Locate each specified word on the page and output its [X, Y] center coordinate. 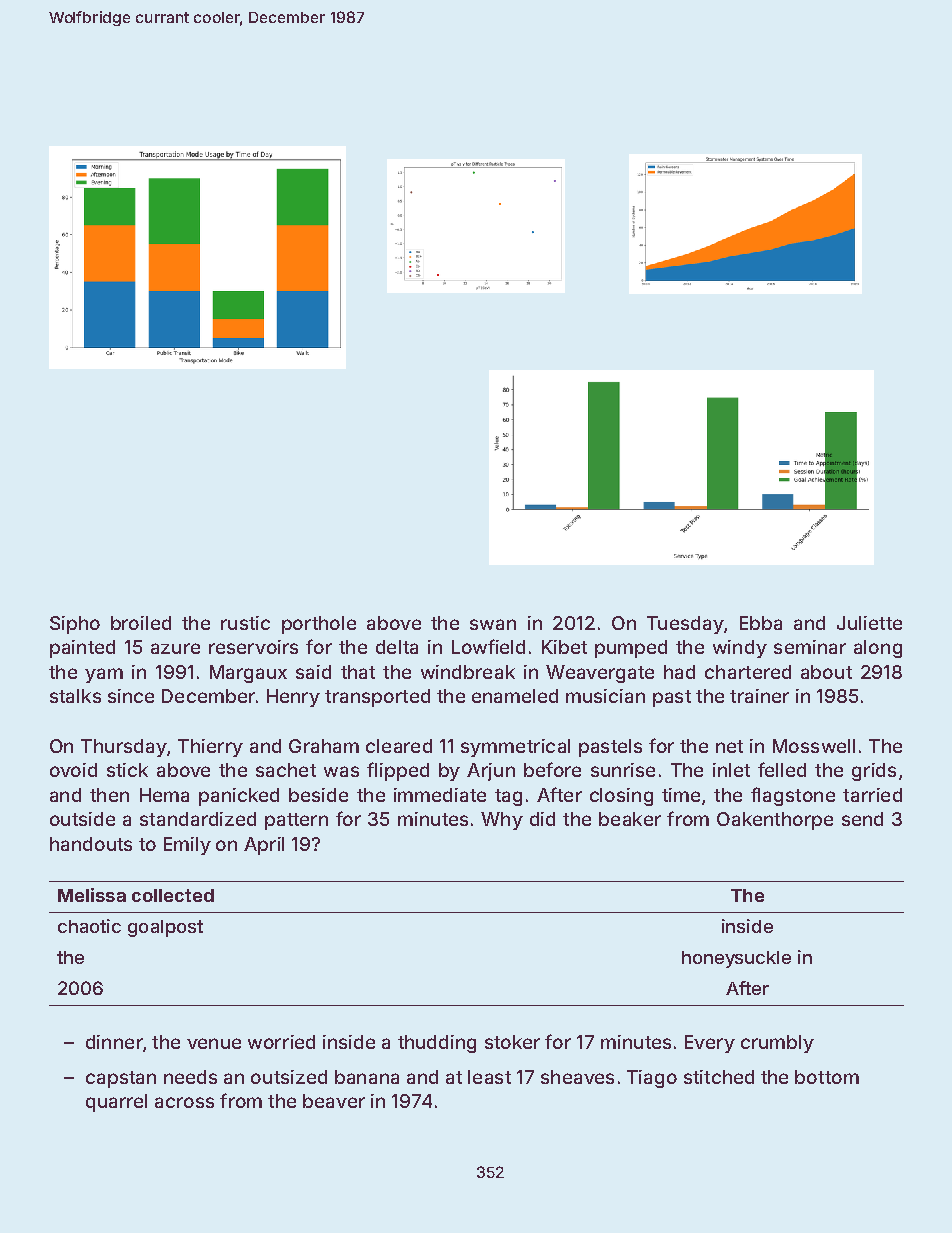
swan [493, 624]
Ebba [761, 623]
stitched [719, 1077]
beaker [630, 819]
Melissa [92, 895]
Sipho [75, 625]
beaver [334, 1101]
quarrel [116, 1103]
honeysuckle [736, 959]
